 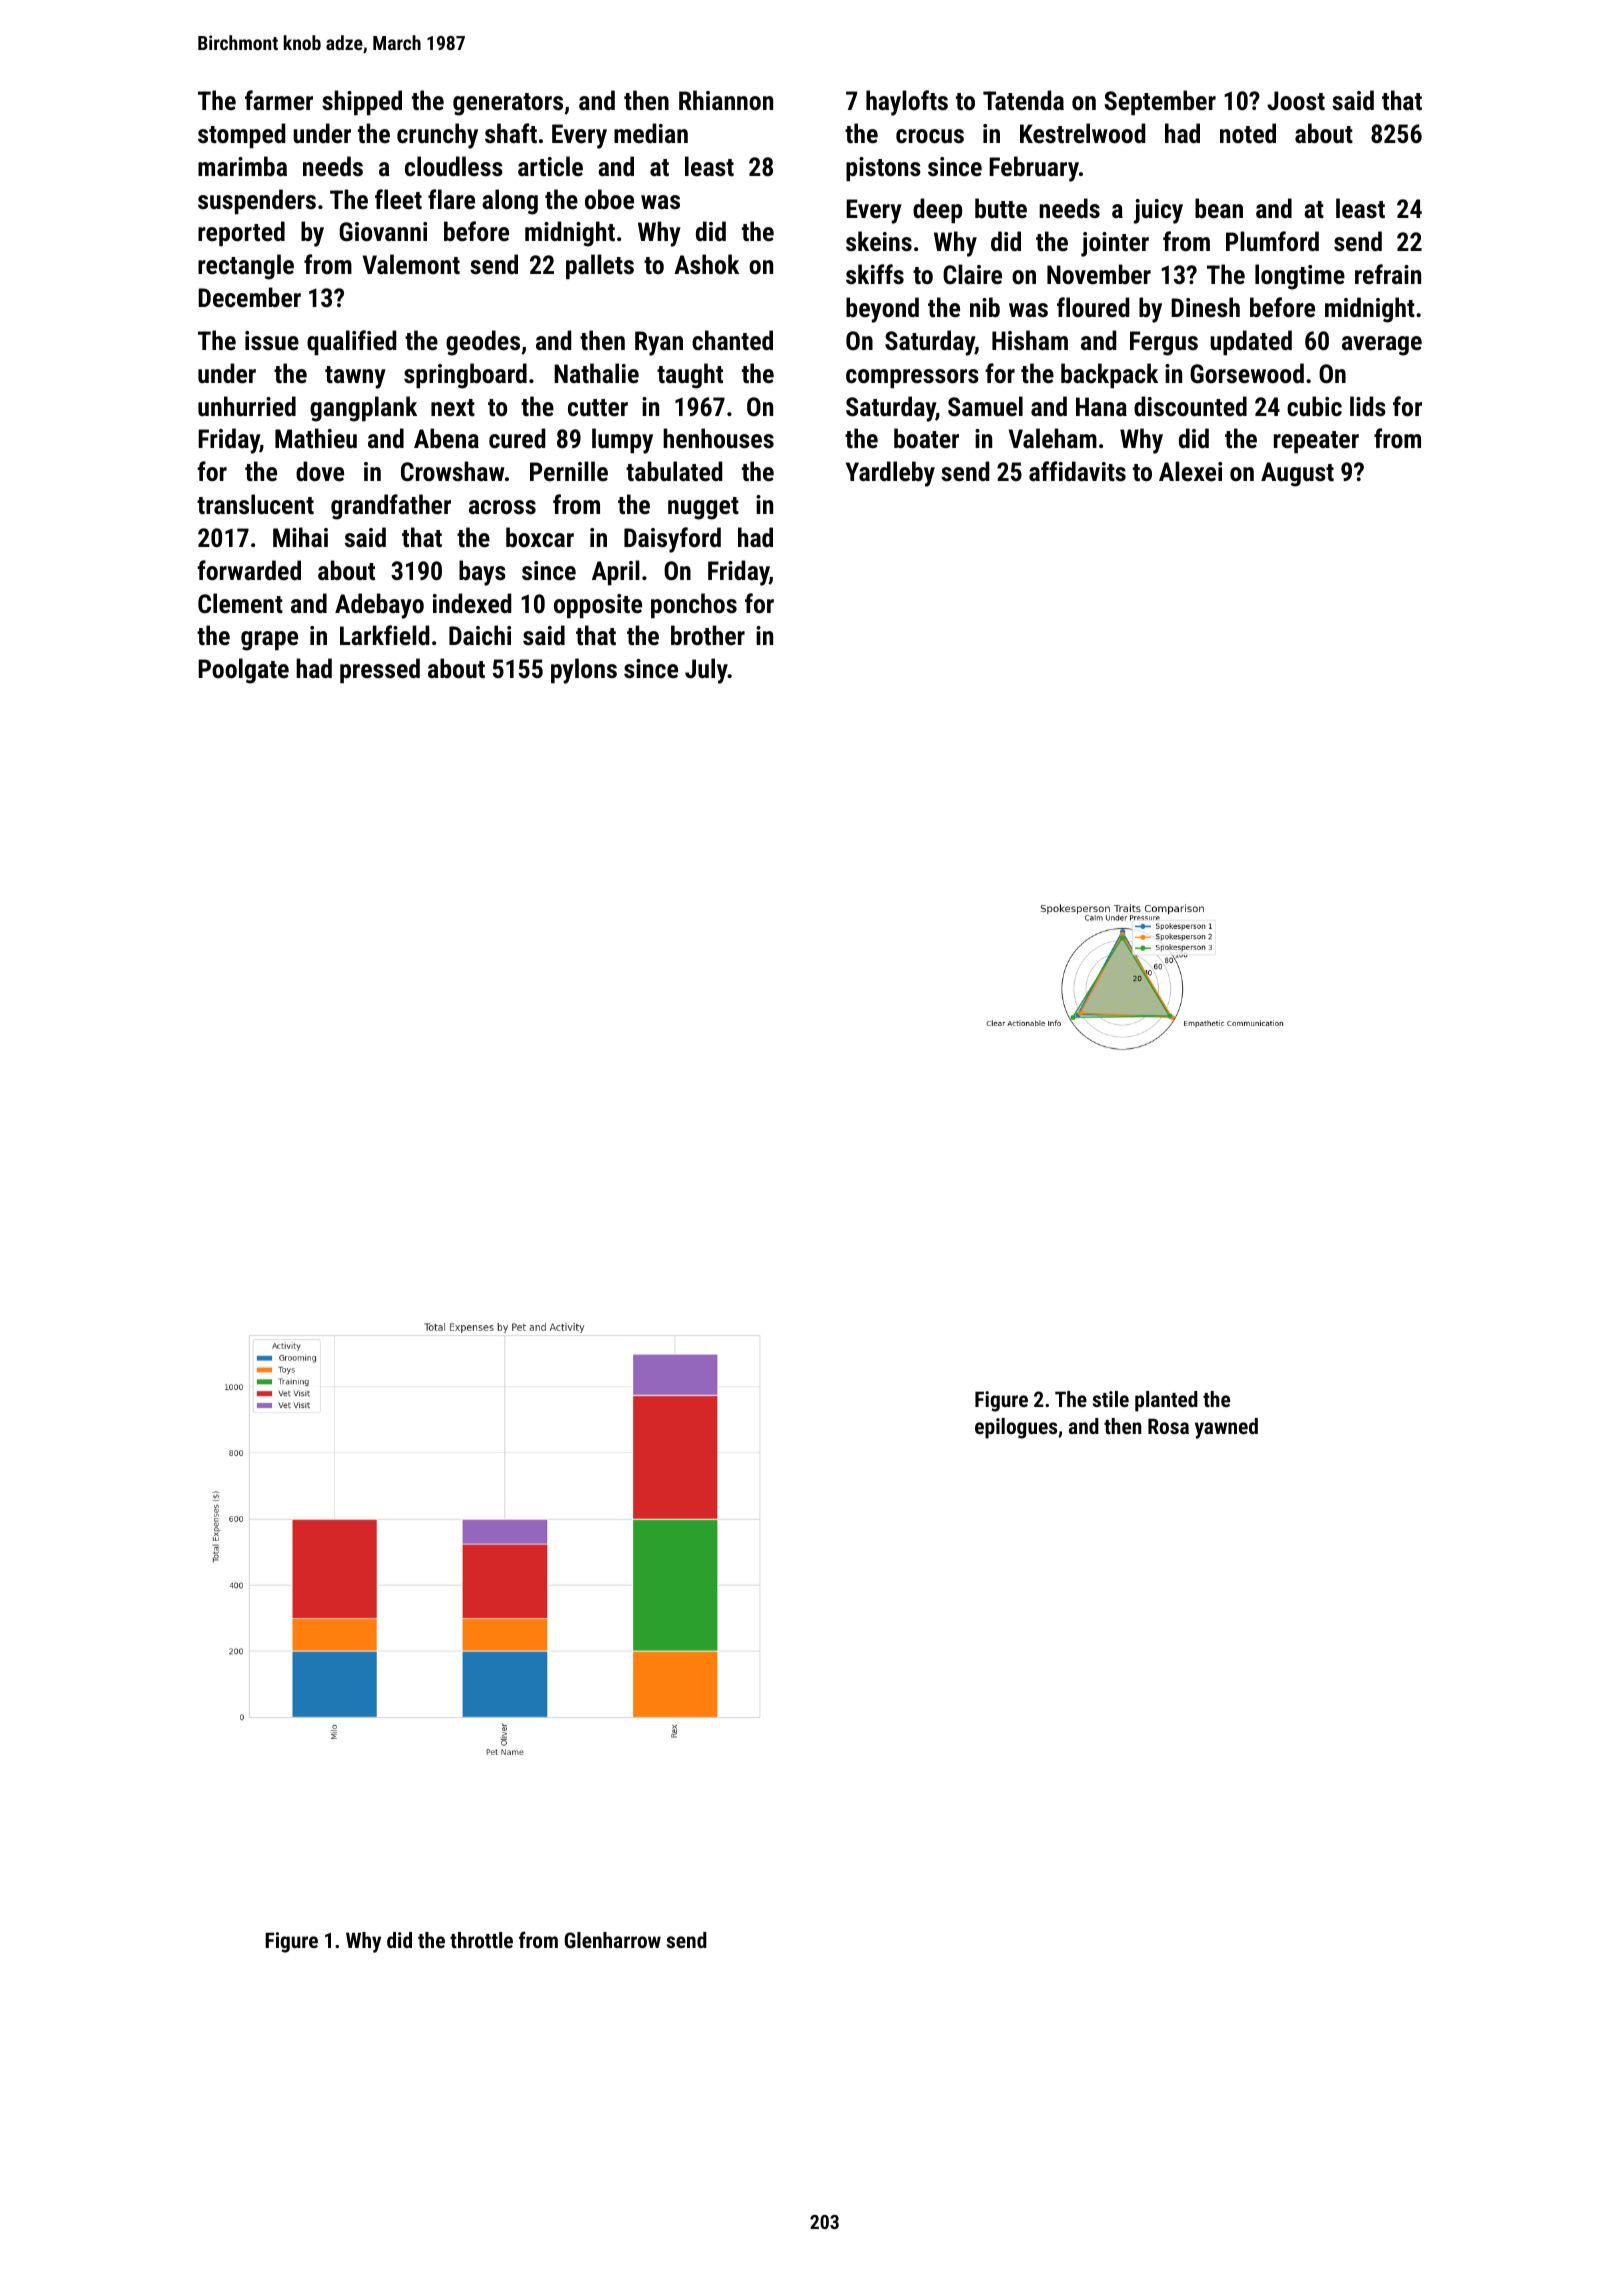 I want to click on Poolgate, so click(x=243, y=671).
